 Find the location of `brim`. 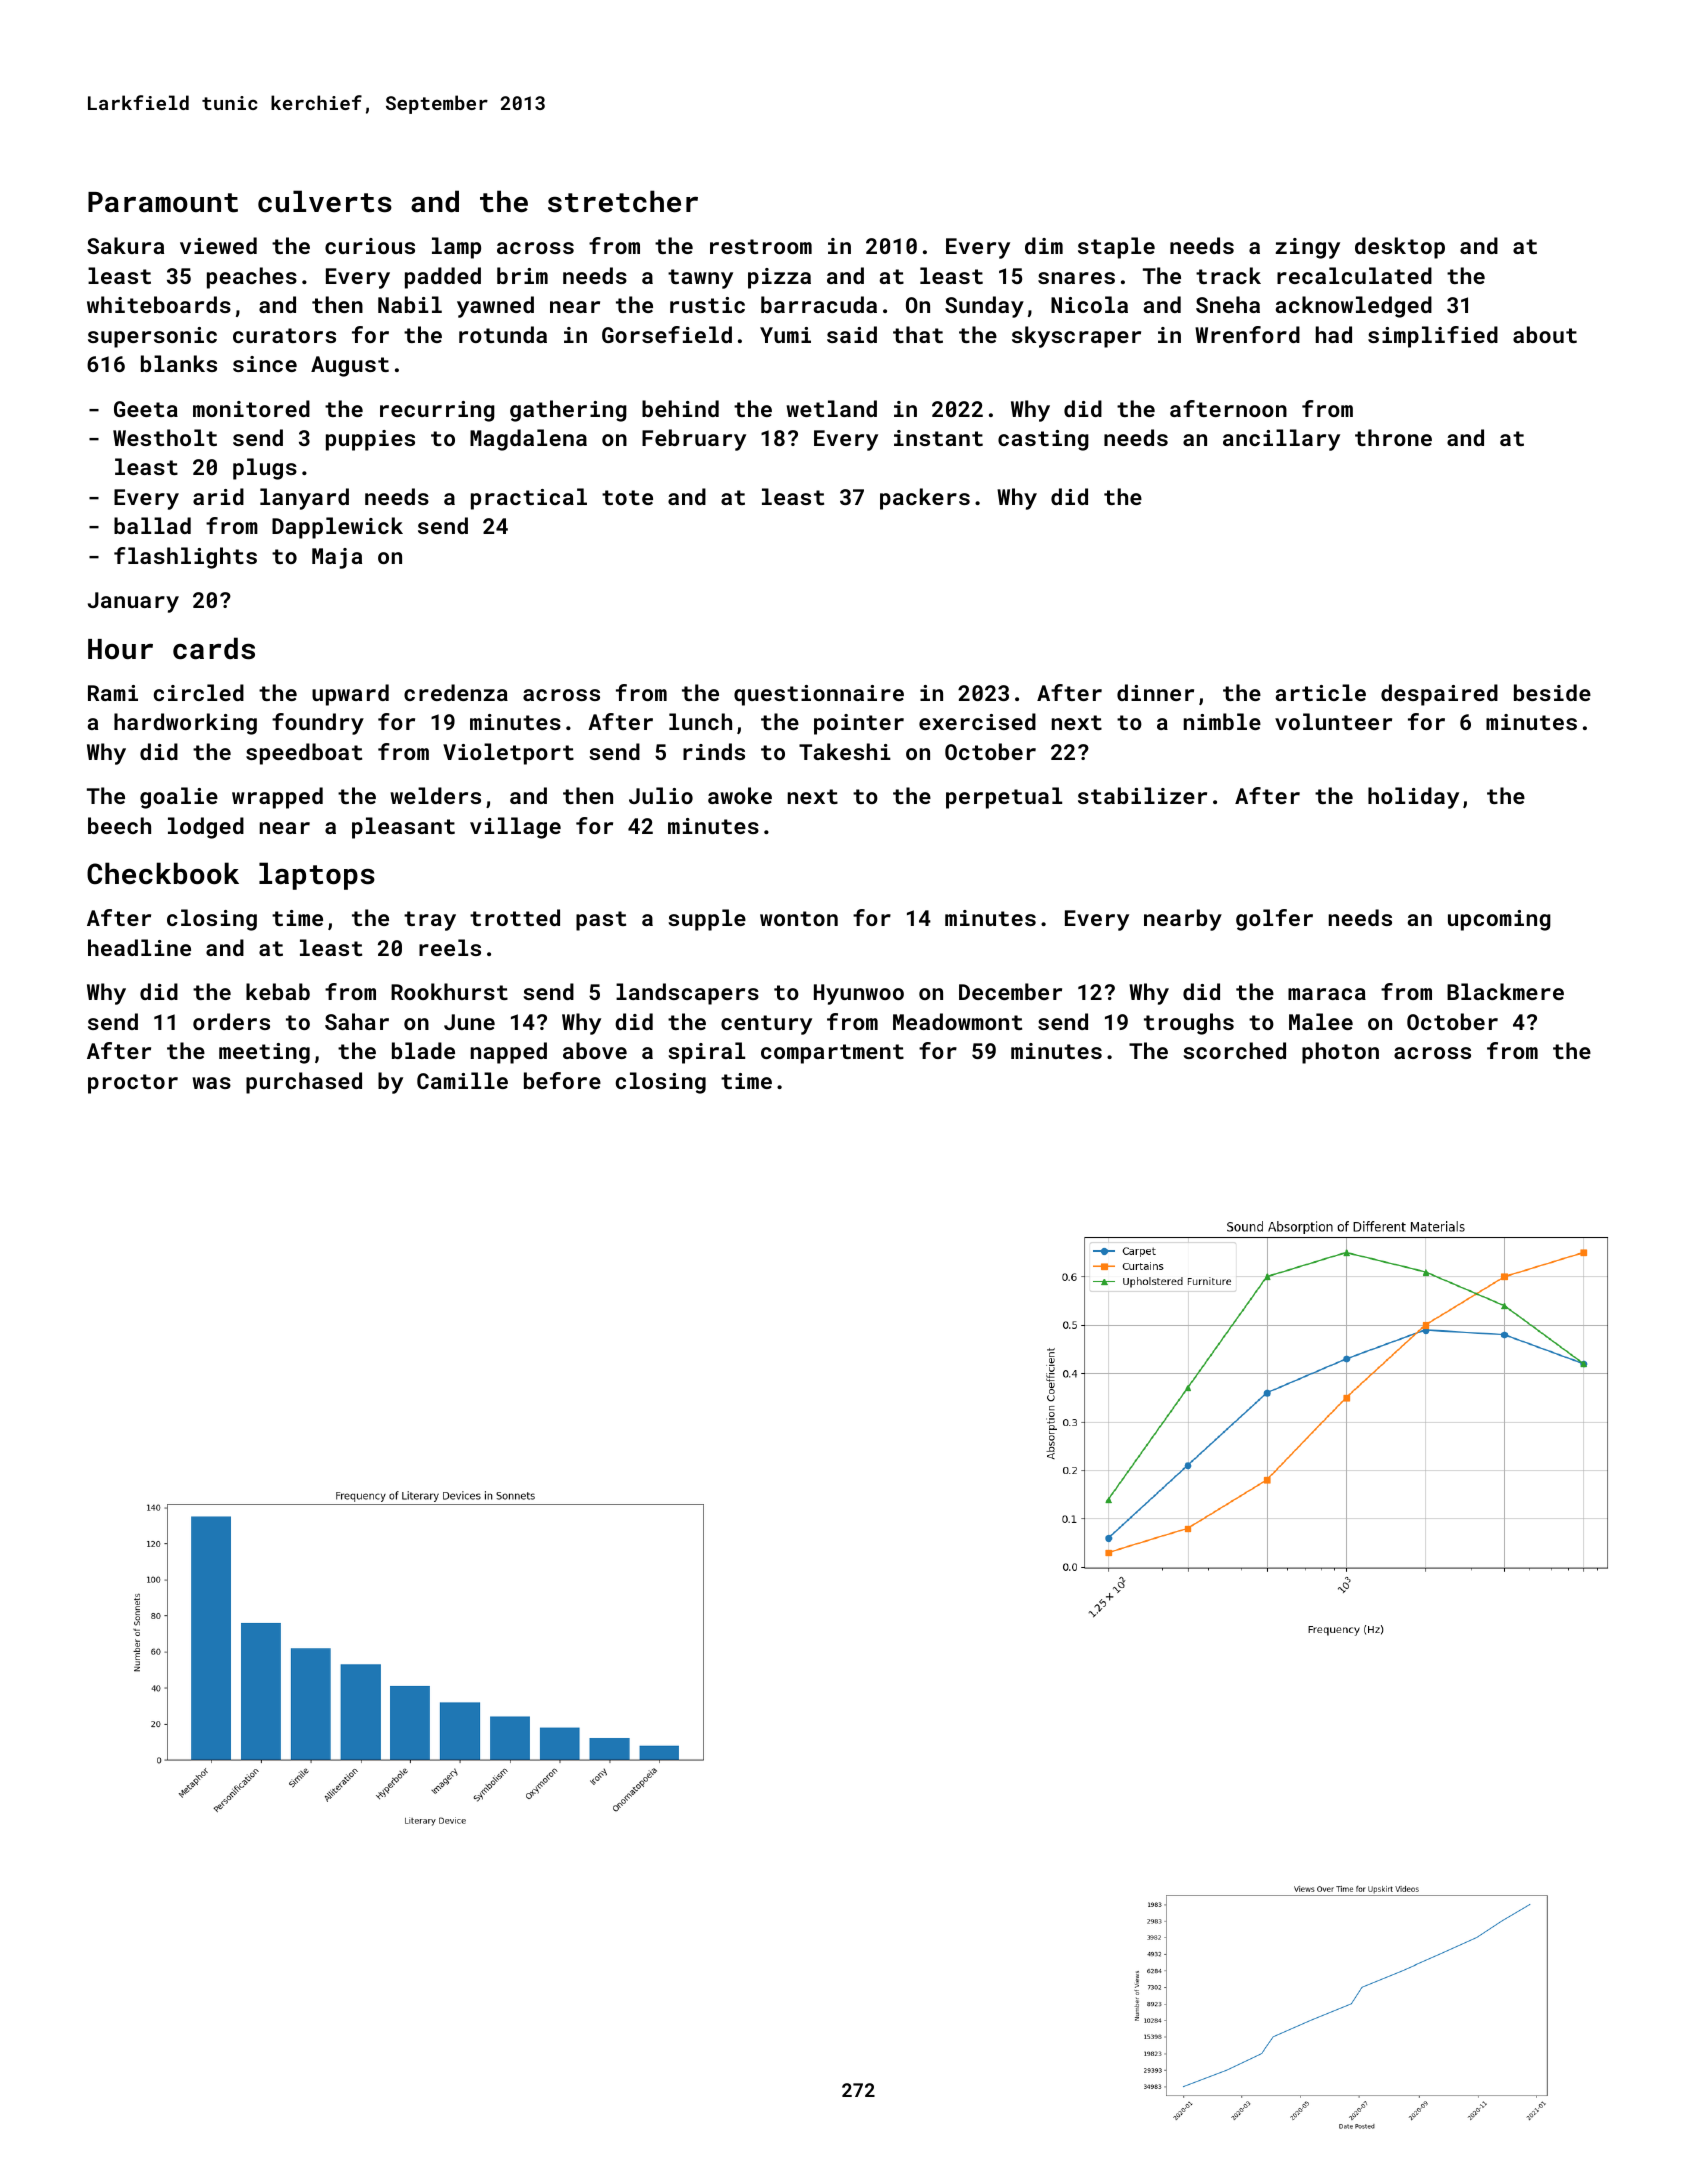

brim is located at coordinates (522, 275).
